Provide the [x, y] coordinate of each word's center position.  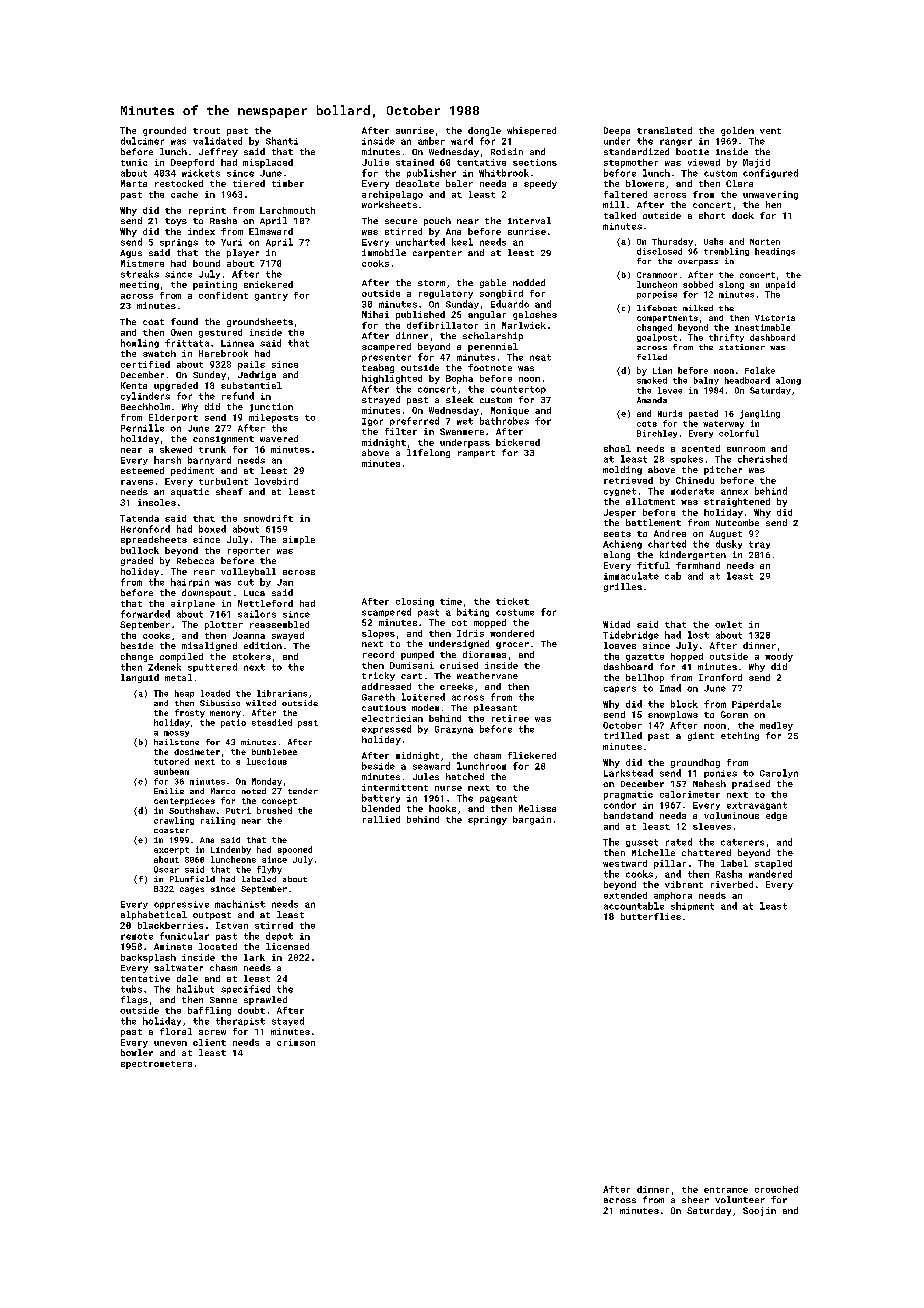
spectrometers [156, 1065]
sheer [695, 1199]
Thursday [672, 242]
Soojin [759, 1211]
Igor [372, 422]
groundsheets [260, 322]
